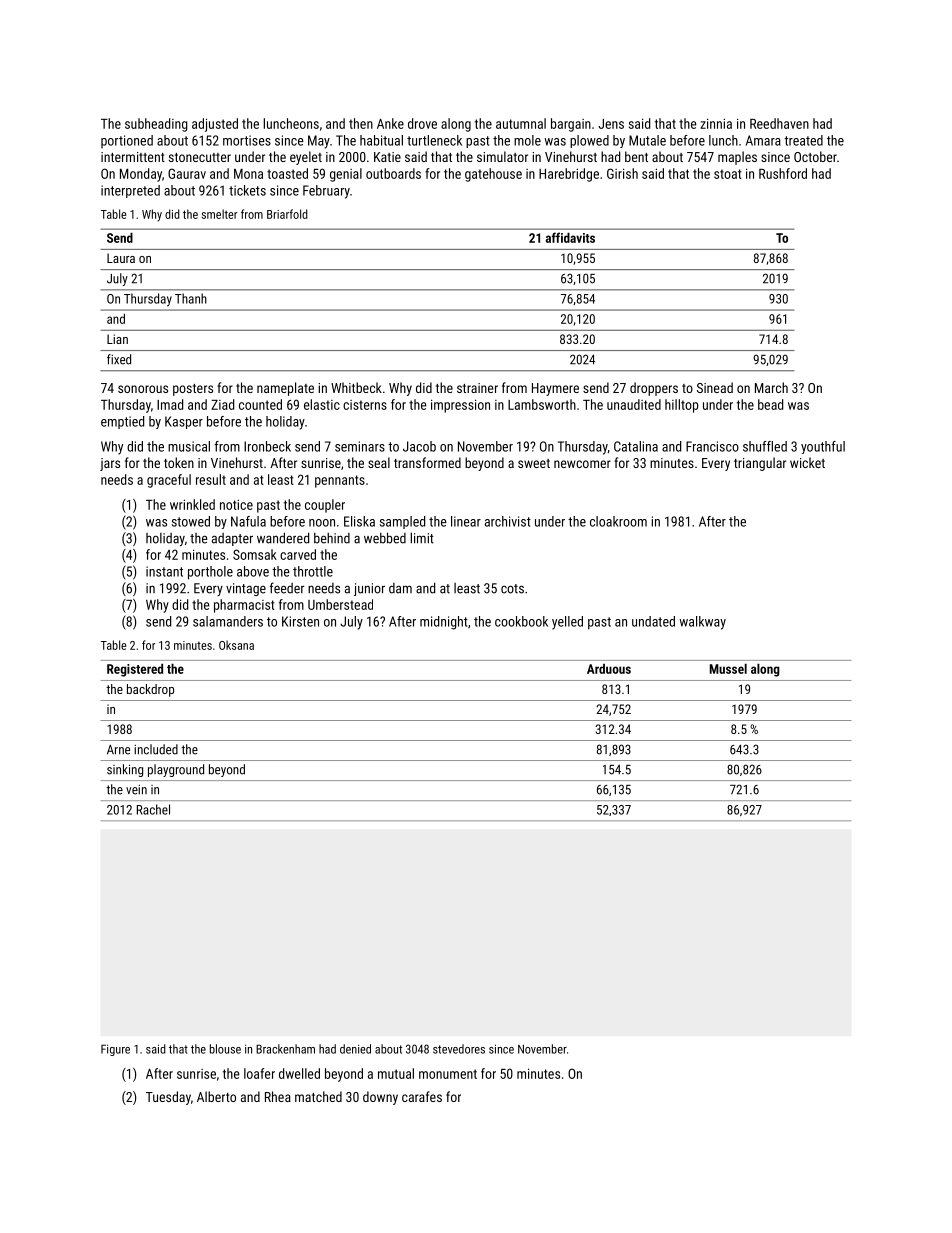 This screenshot has height=1233, width=952. Describe the element at coordinates (728, 669) in the screenshot. I see `Mussel` at that location.
